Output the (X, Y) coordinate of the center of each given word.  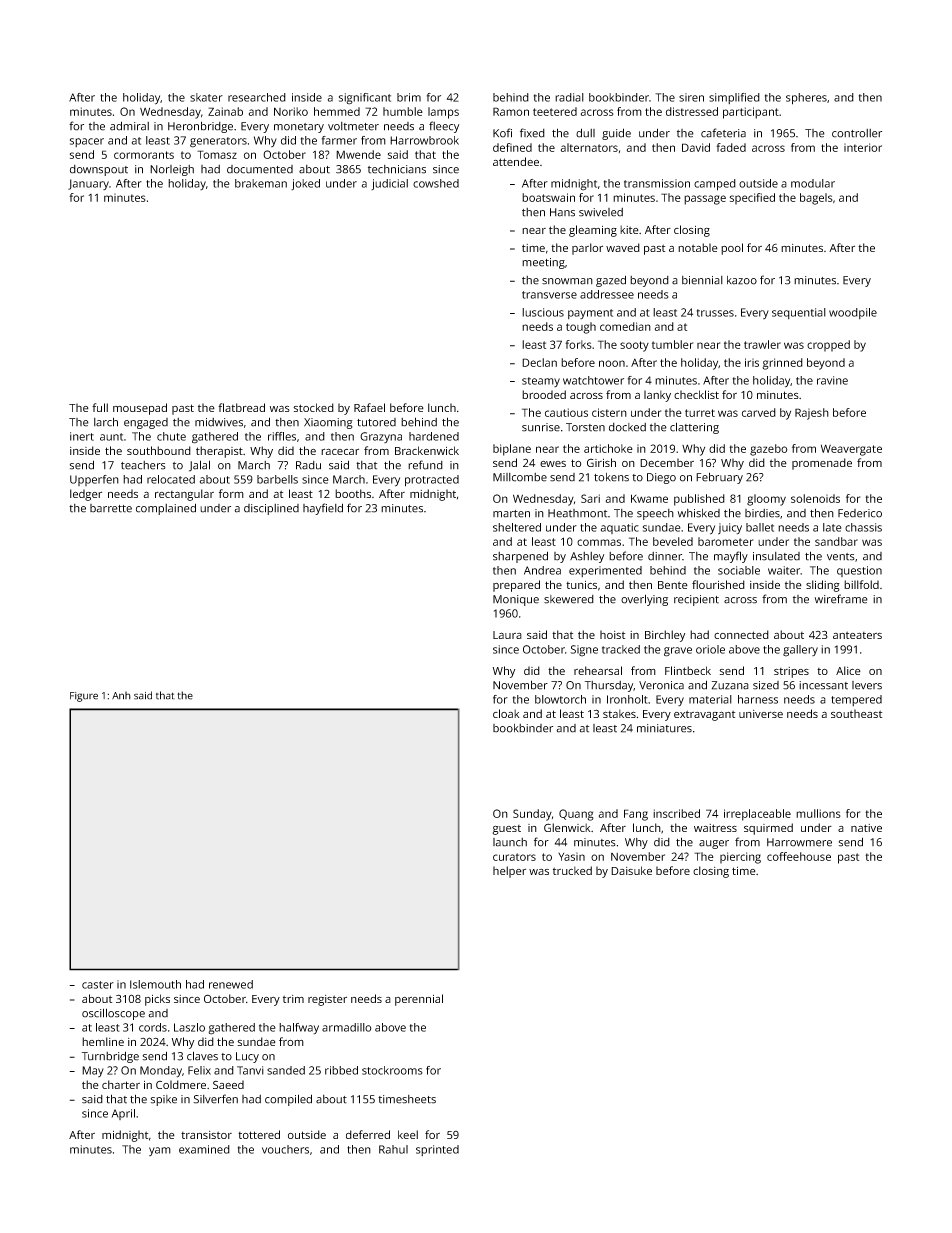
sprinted (437, 1150)
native (866, 828)
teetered (555, 111)
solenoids (815, 498)
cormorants (144, 155)
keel (408, 1134)
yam (160, 1151)
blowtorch (560, 699)
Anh (121, 695)
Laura (507, 635)
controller (857, 133)
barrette (111, 508)
